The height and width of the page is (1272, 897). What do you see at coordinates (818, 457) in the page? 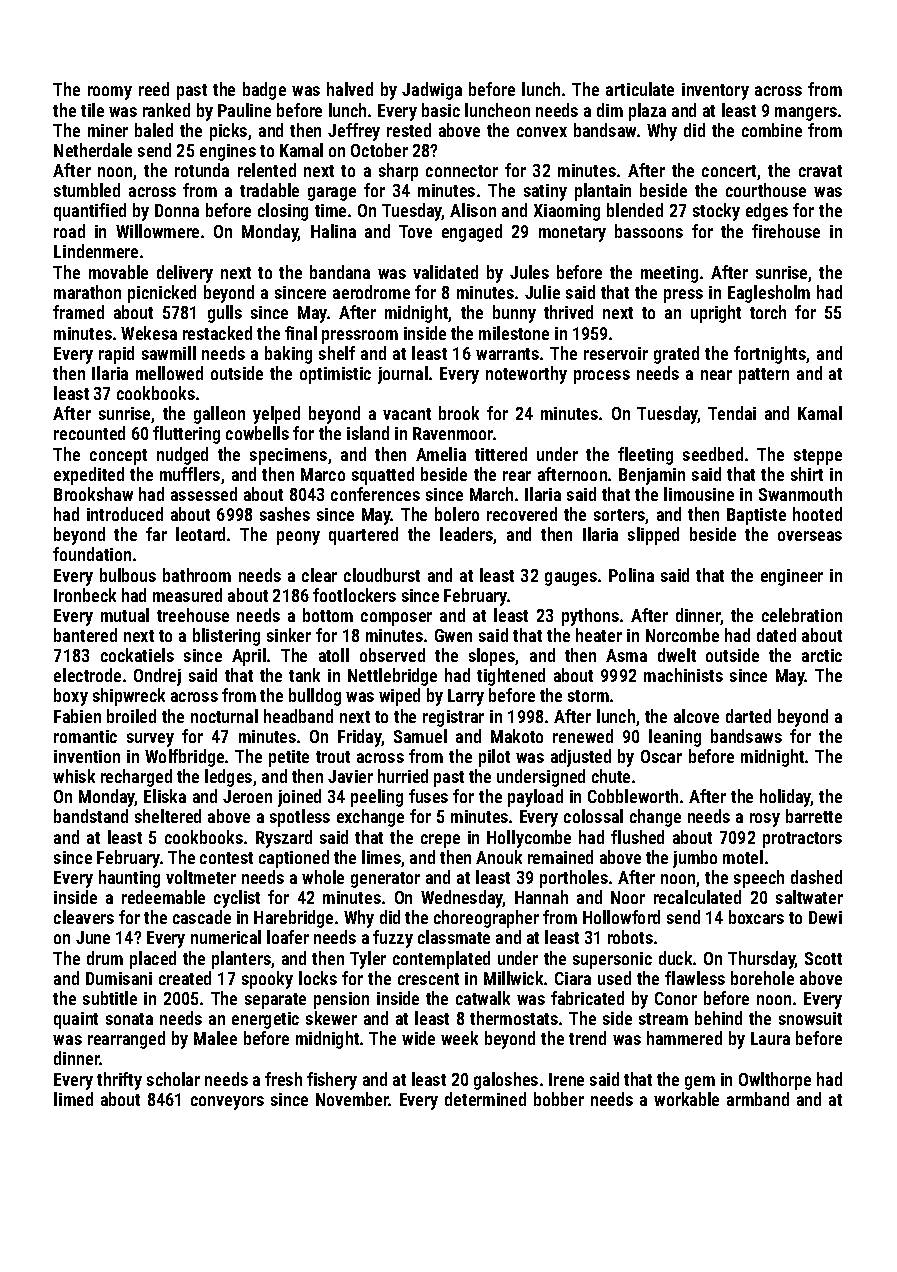
I see `steppe` at bounding box center [818, 457].
